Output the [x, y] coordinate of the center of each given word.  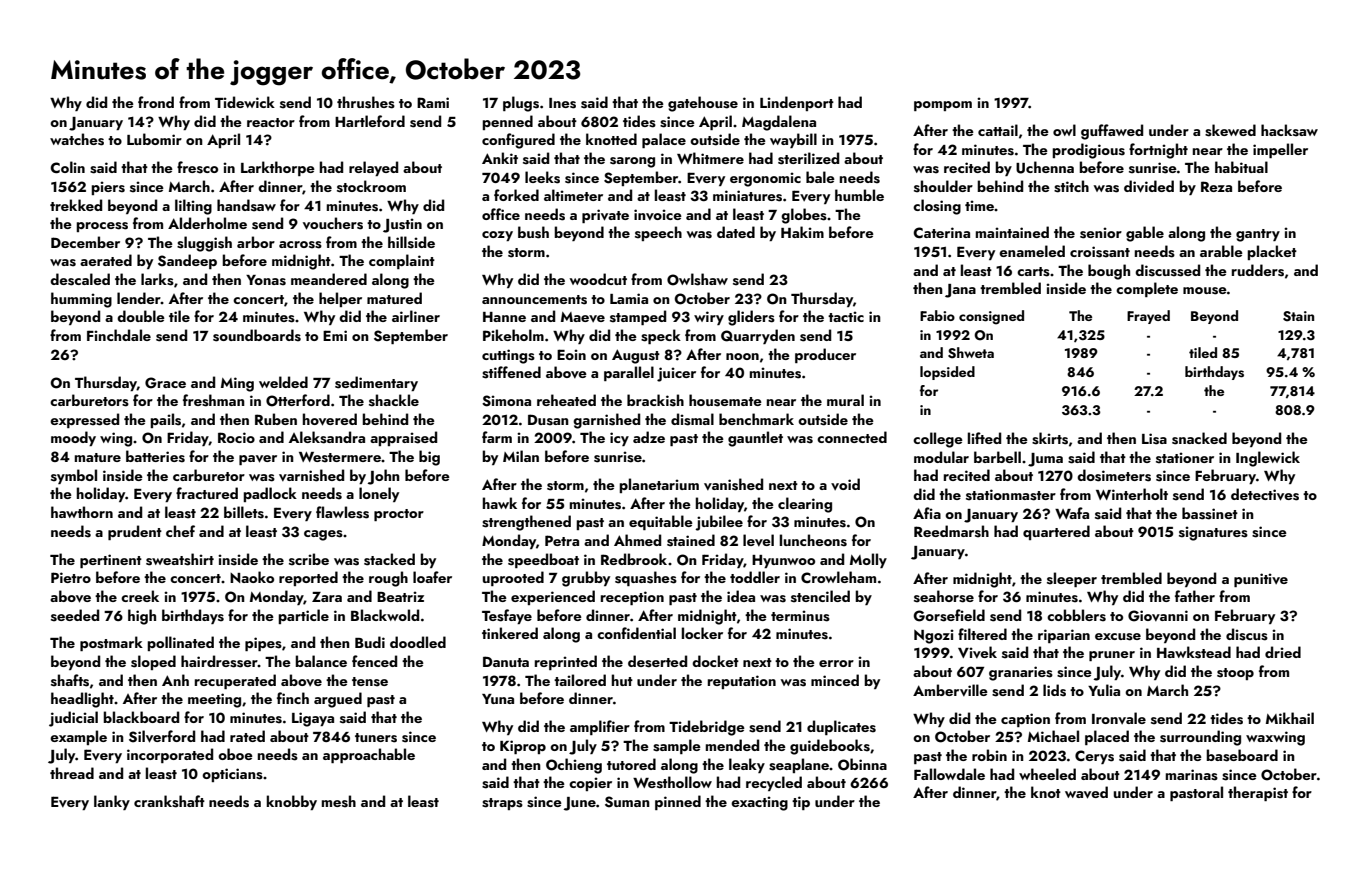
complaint [402, 261]
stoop [1235, 674]
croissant [1100, 252]
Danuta [506, 661]
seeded [75, 615]
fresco [197, 167]
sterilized [808, 158]
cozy [497, 236]
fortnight [1158, 151]
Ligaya [313, 719]
